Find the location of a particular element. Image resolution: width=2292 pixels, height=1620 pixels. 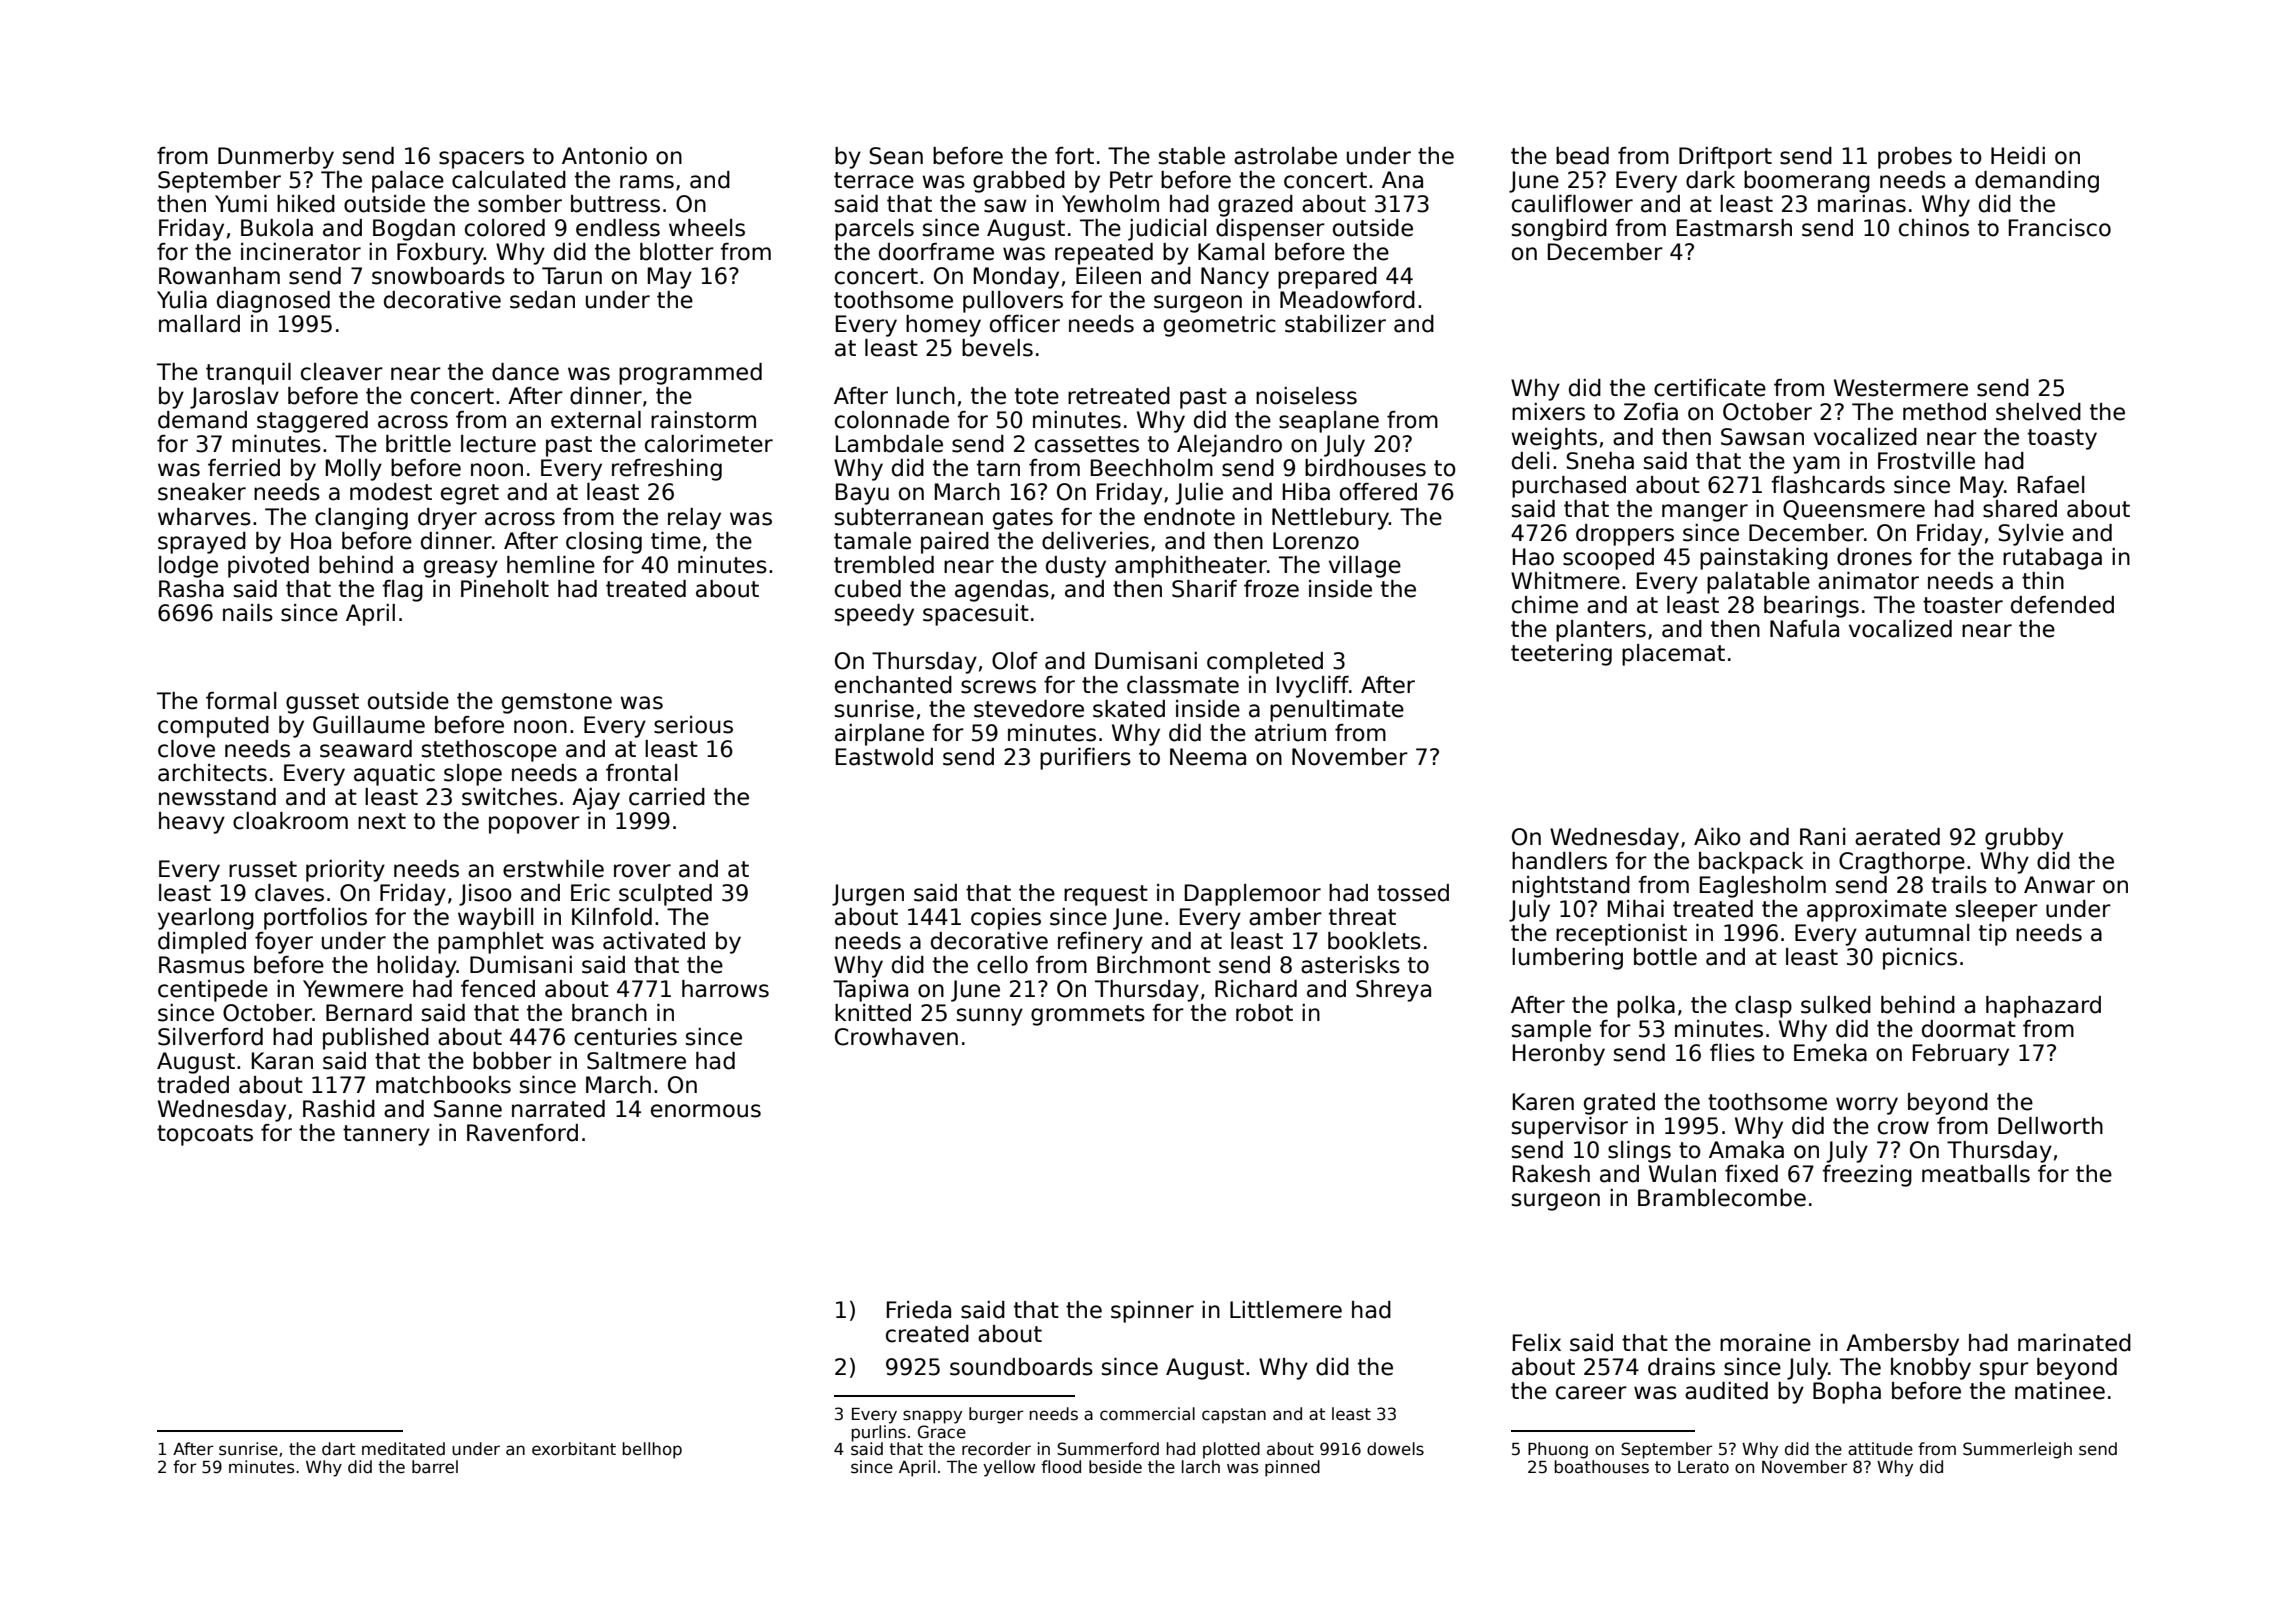

request is located at coordinates (1106, 895).
